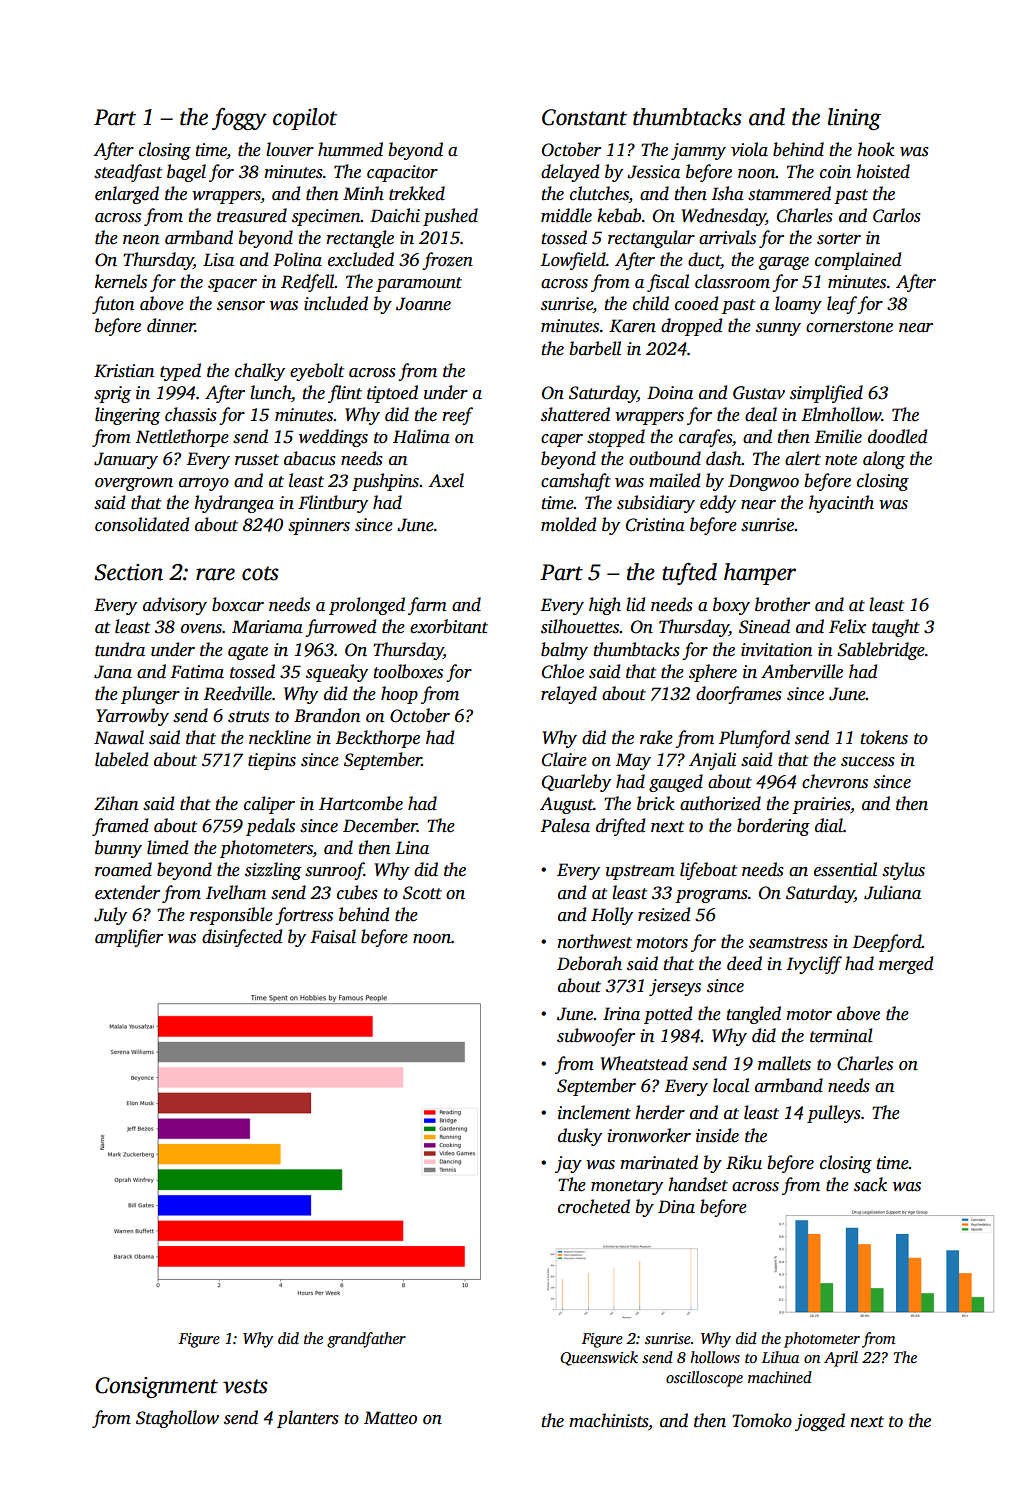  Describe the element at coordinates (177, 1419) in the screenshot. I see `Staghollow` at that location.
